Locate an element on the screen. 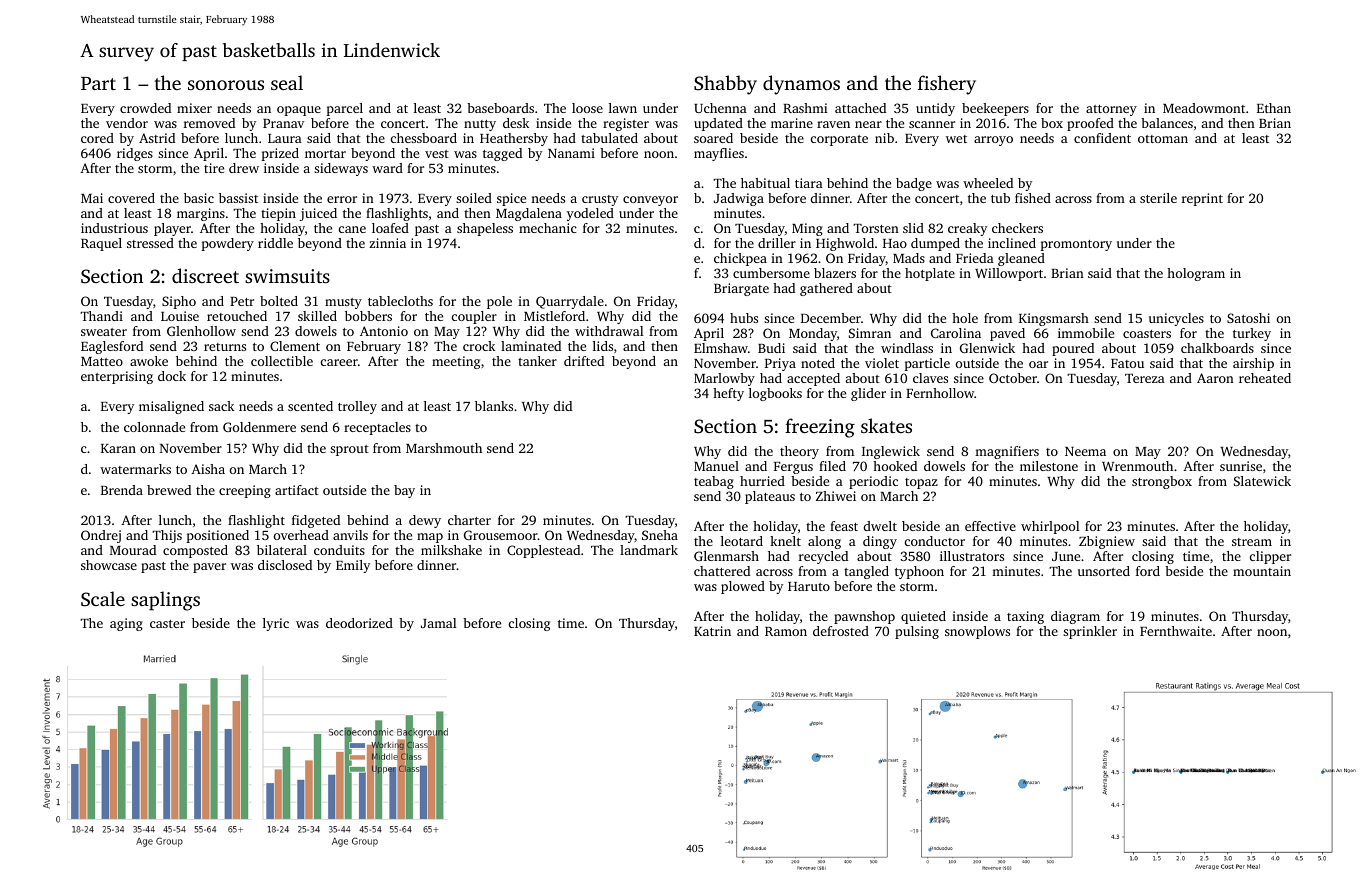 This screenshot has width=1372, height=887. cane is located at coordinates (352, 229).
